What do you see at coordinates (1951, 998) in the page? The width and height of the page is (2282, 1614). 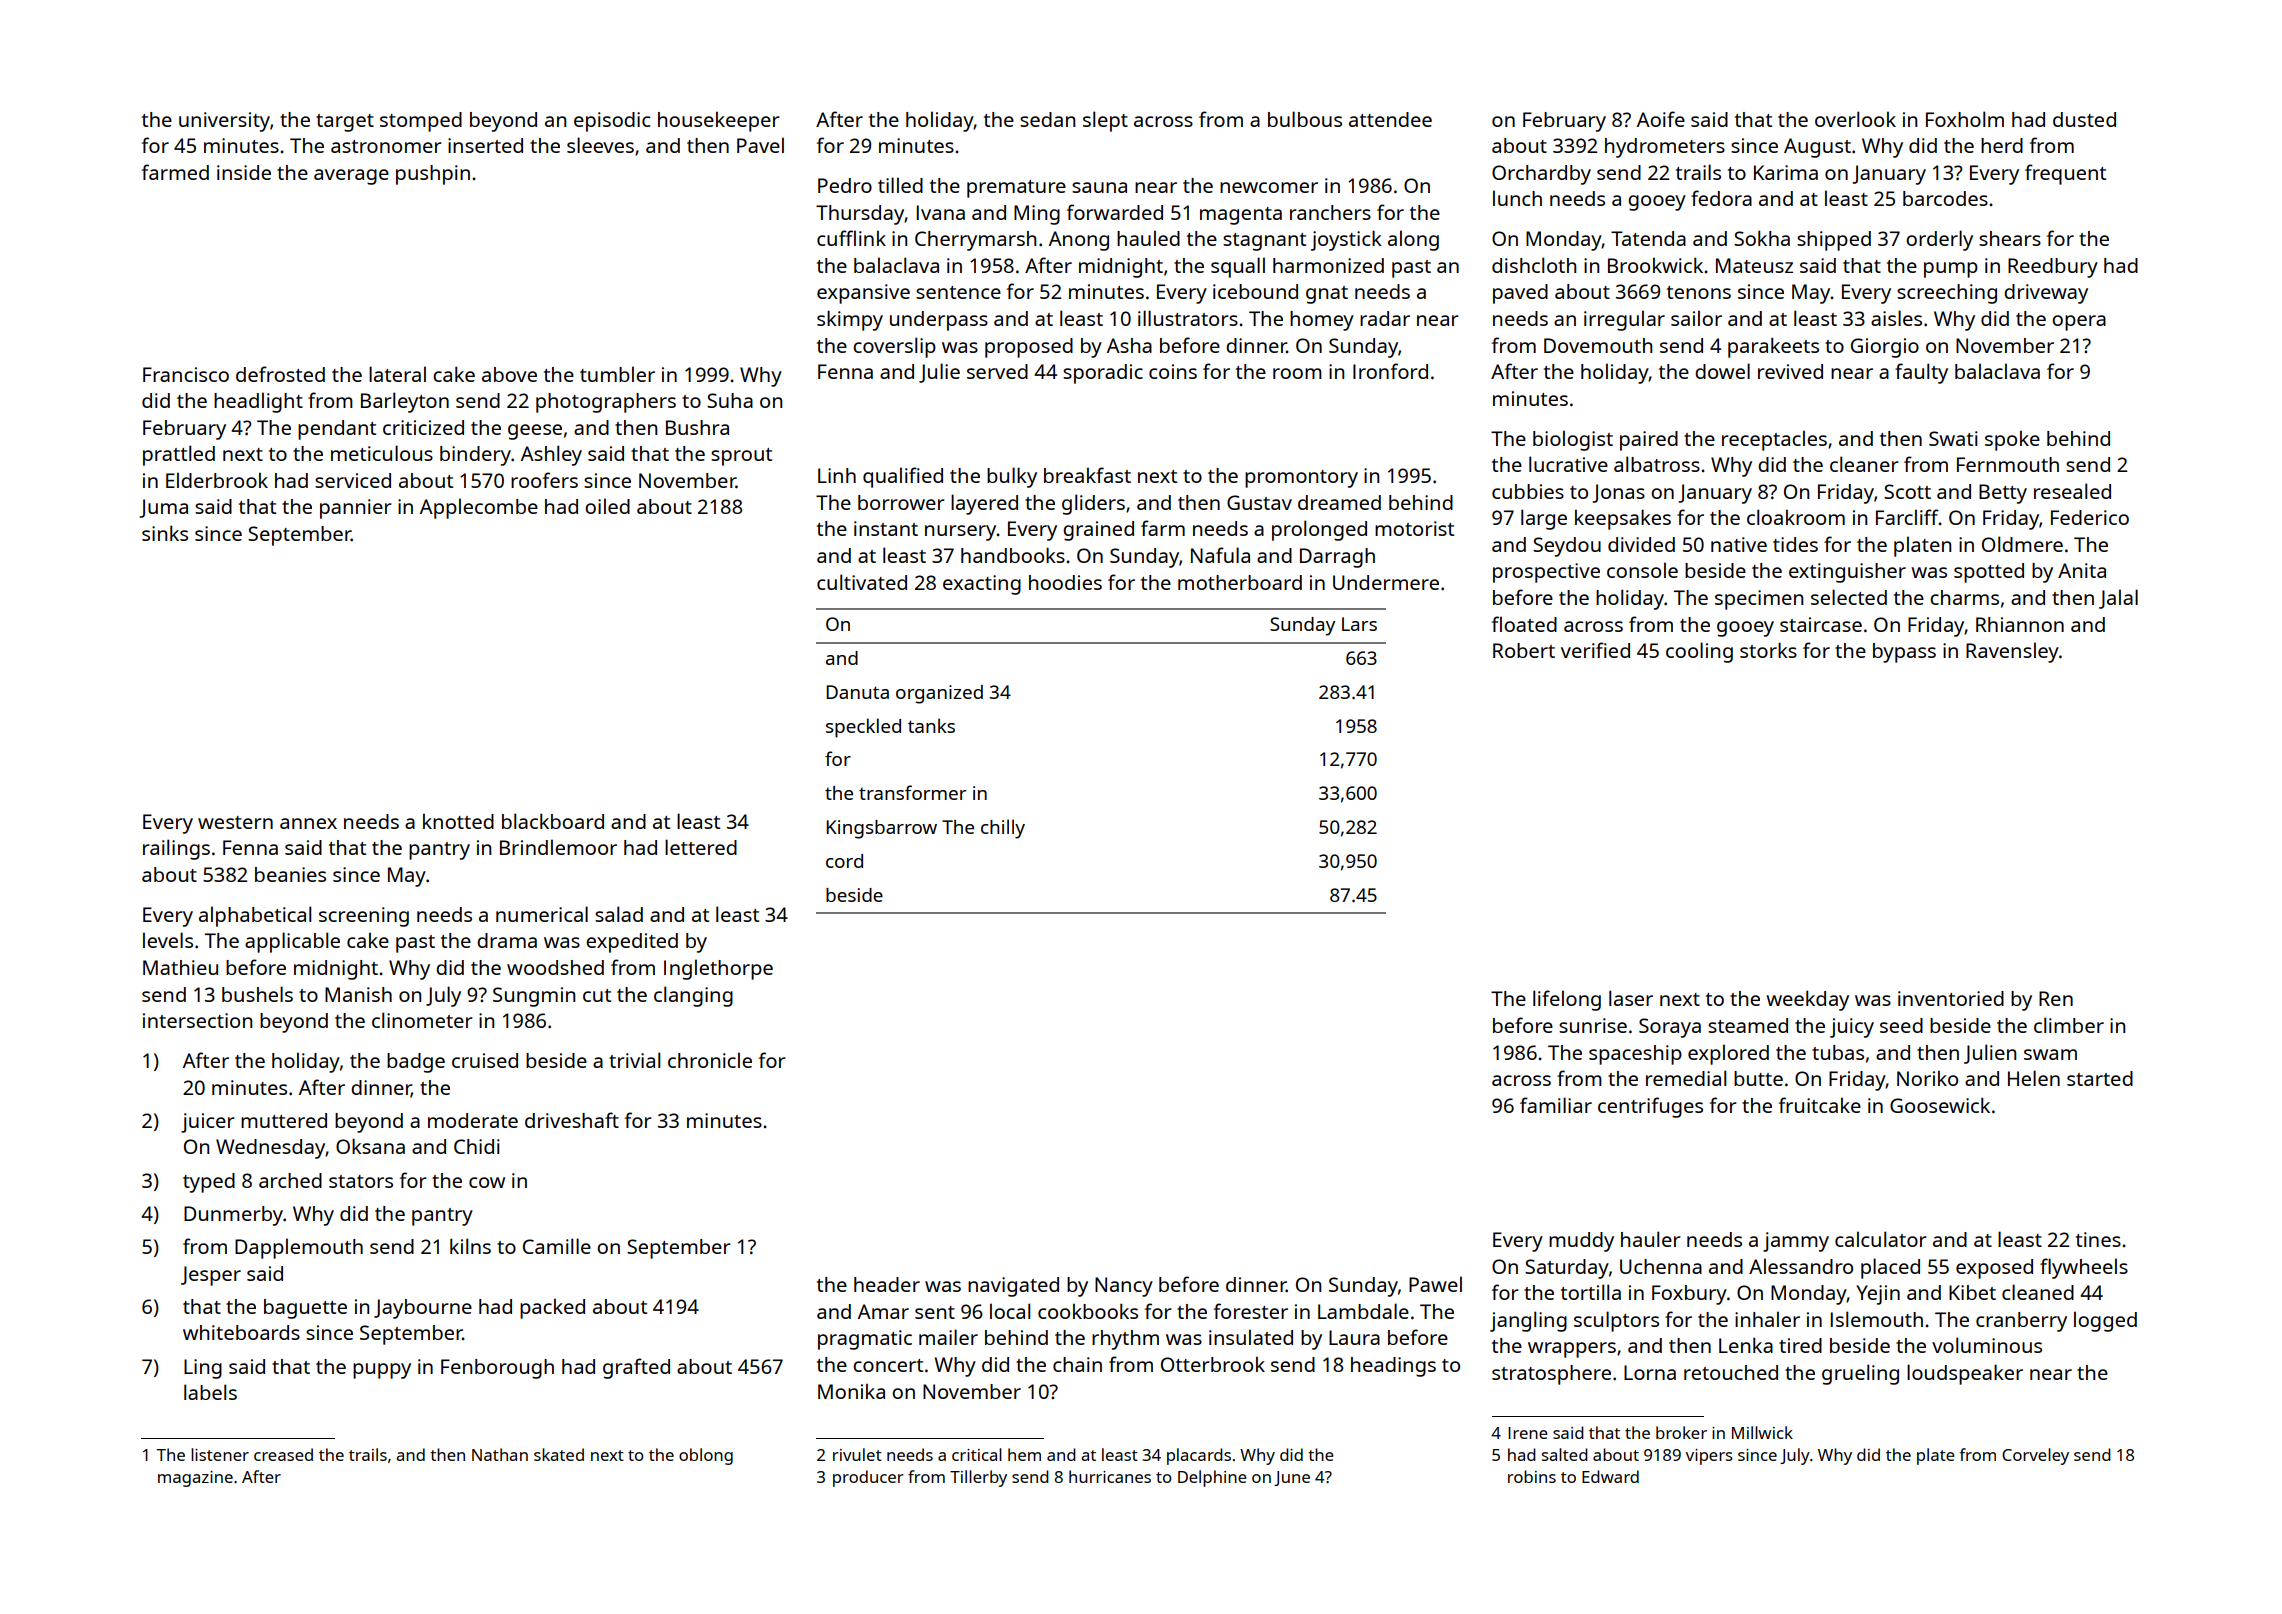 I see `inventoried` at bounding box center [1951, 998].
